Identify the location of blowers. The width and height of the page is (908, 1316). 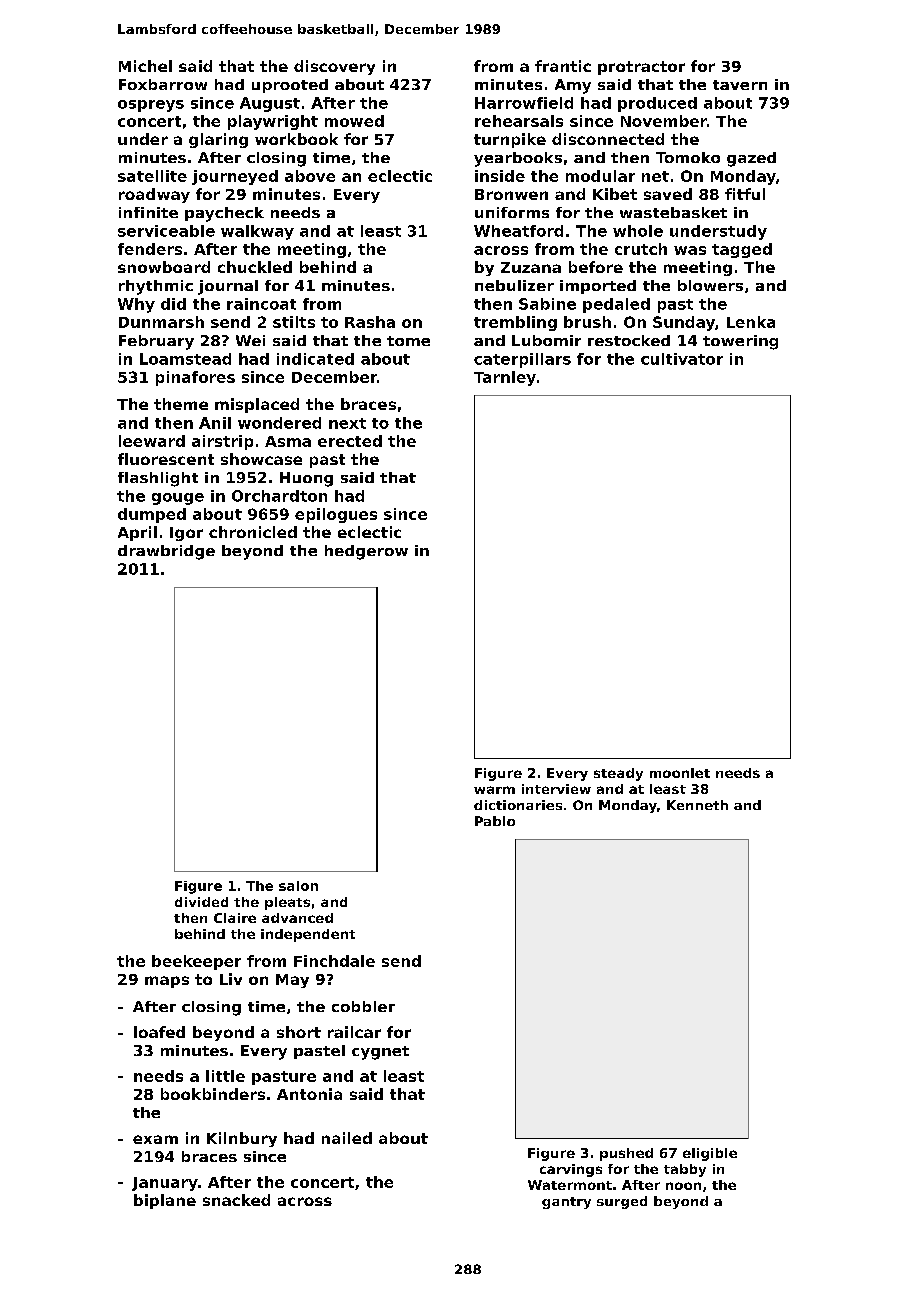
(710, 285).
